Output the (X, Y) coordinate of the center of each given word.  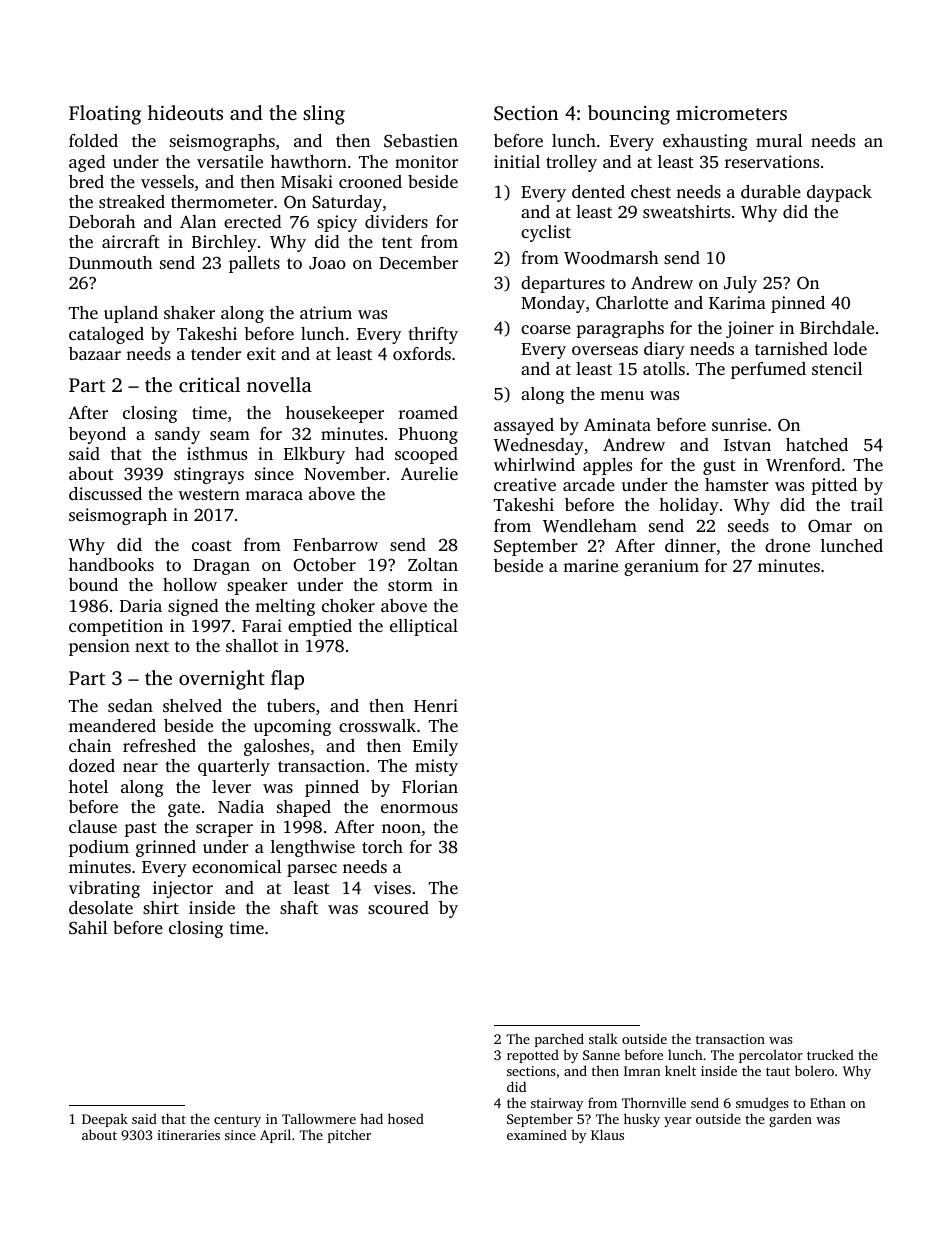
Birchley (224, 243)
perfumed (768, 370)
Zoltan (433, 564)
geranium (661, 567)
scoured (398, 907)
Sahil (88, 928)
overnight (222, 680)
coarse (546, 329)
